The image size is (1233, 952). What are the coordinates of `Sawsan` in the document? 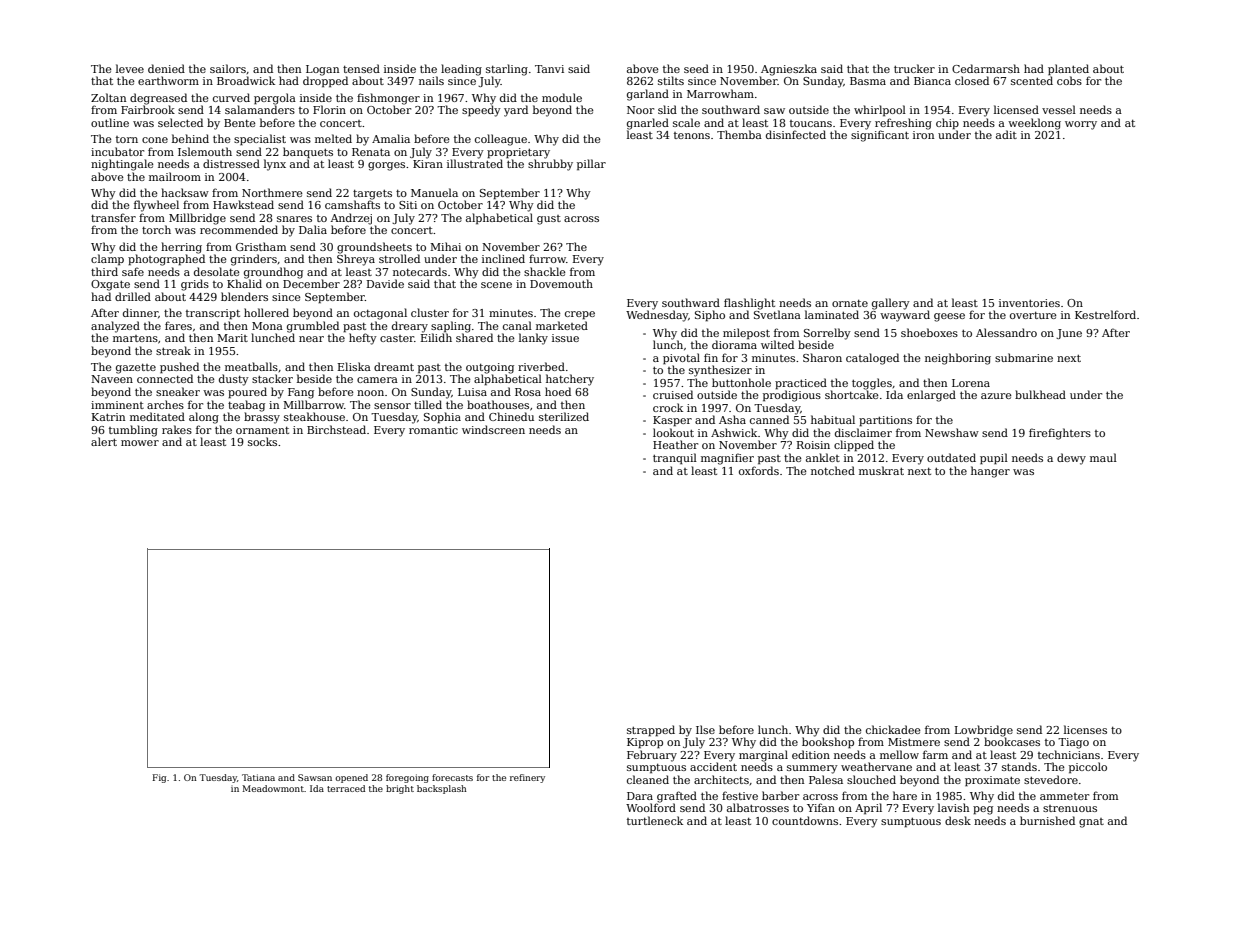 It's located at (315, 777).
